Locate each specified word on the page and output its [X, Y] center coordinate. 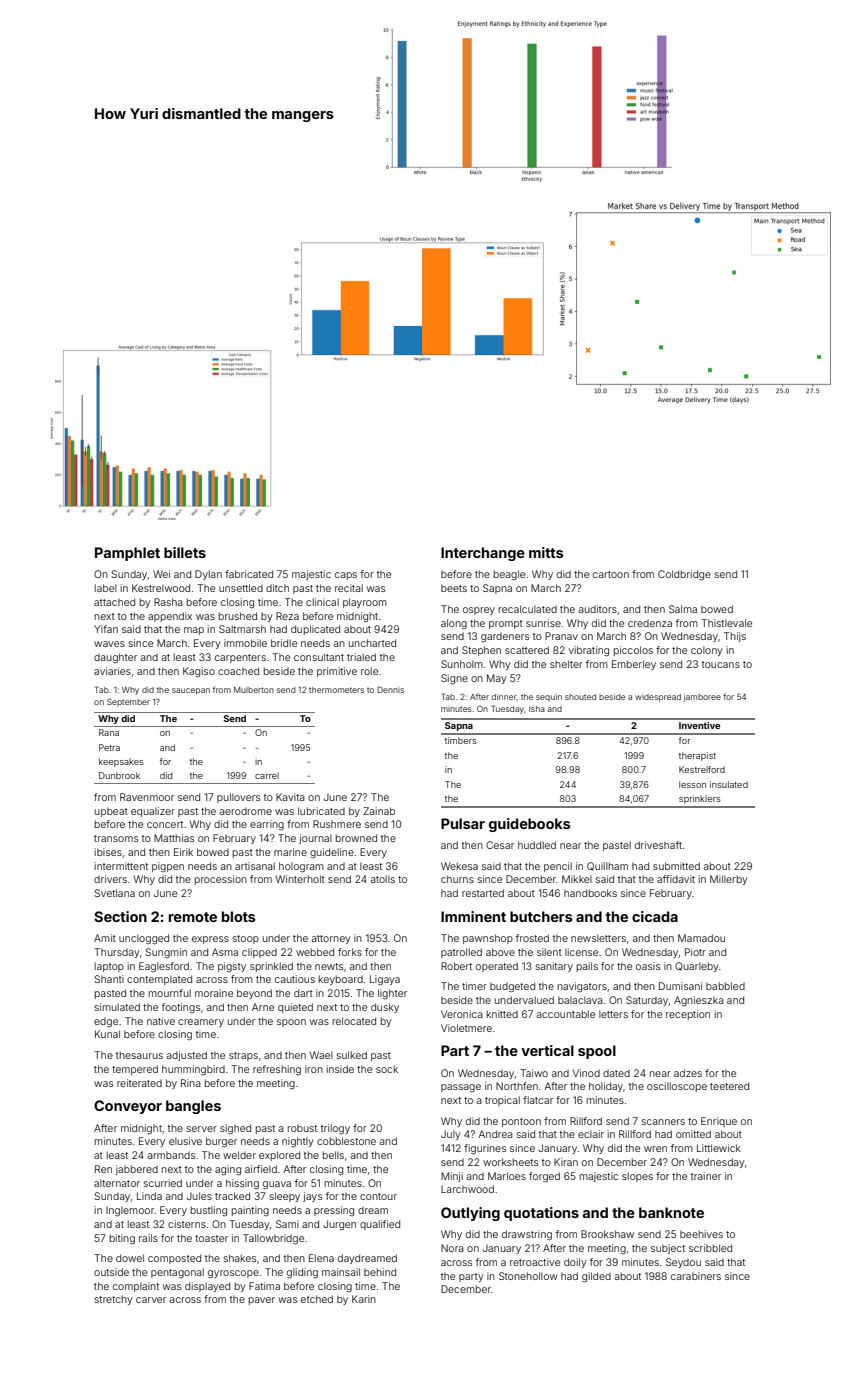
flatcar [538, 1100]
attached [114, 602]
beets [454, 588]
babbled [725, 986]
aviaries [112, 671]
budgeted [512, 987]
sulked [352, 1055]
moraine [214, 993]
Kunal [107, 1034]
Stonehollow [528, 1276]
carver [151, 1300]
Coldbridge [684, 575]
